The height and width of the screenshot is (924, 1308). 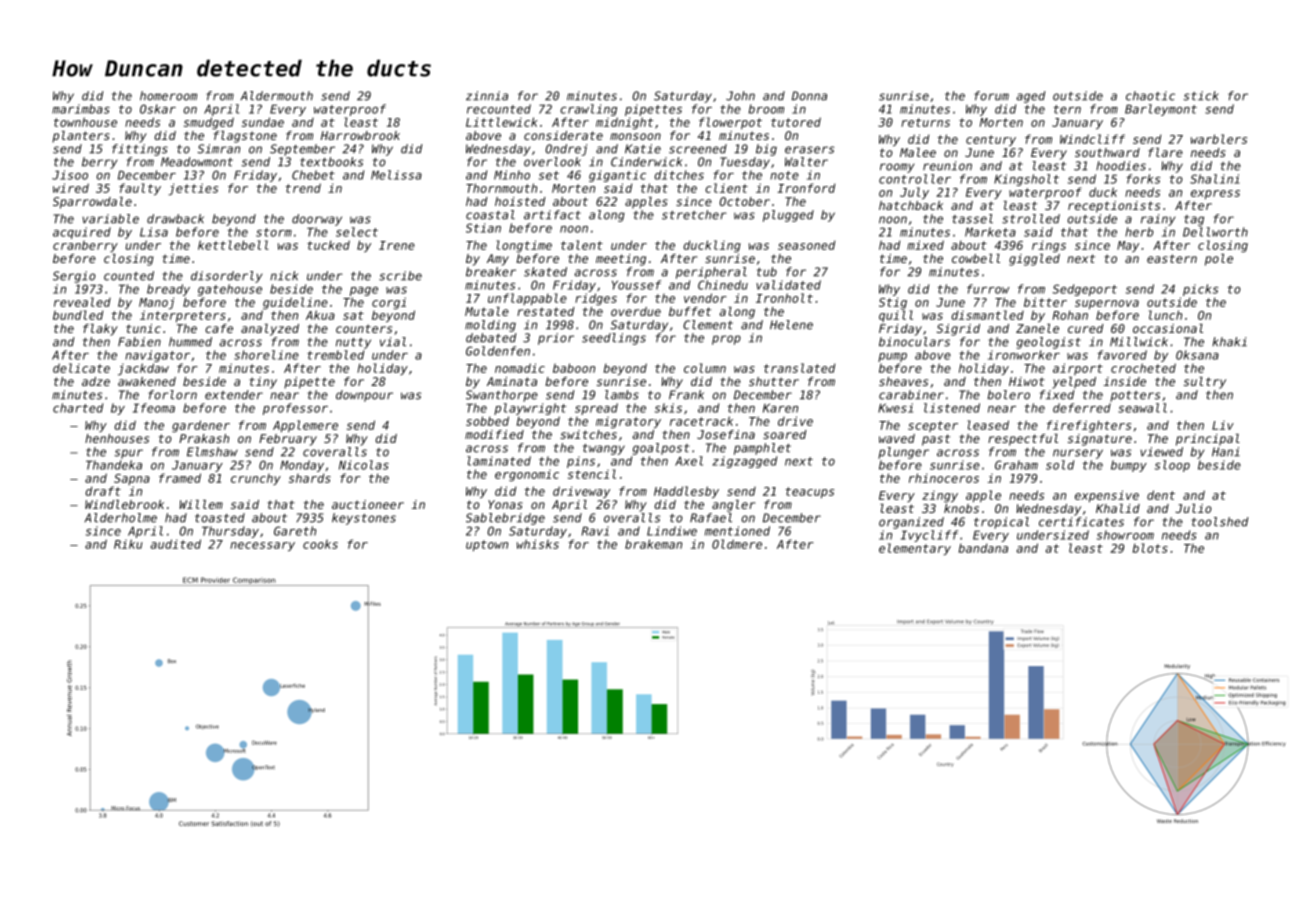 What do you see at coordinates (81, 109) in the screenshot?
I see `marimbas` at bounding box center [81, 109].
